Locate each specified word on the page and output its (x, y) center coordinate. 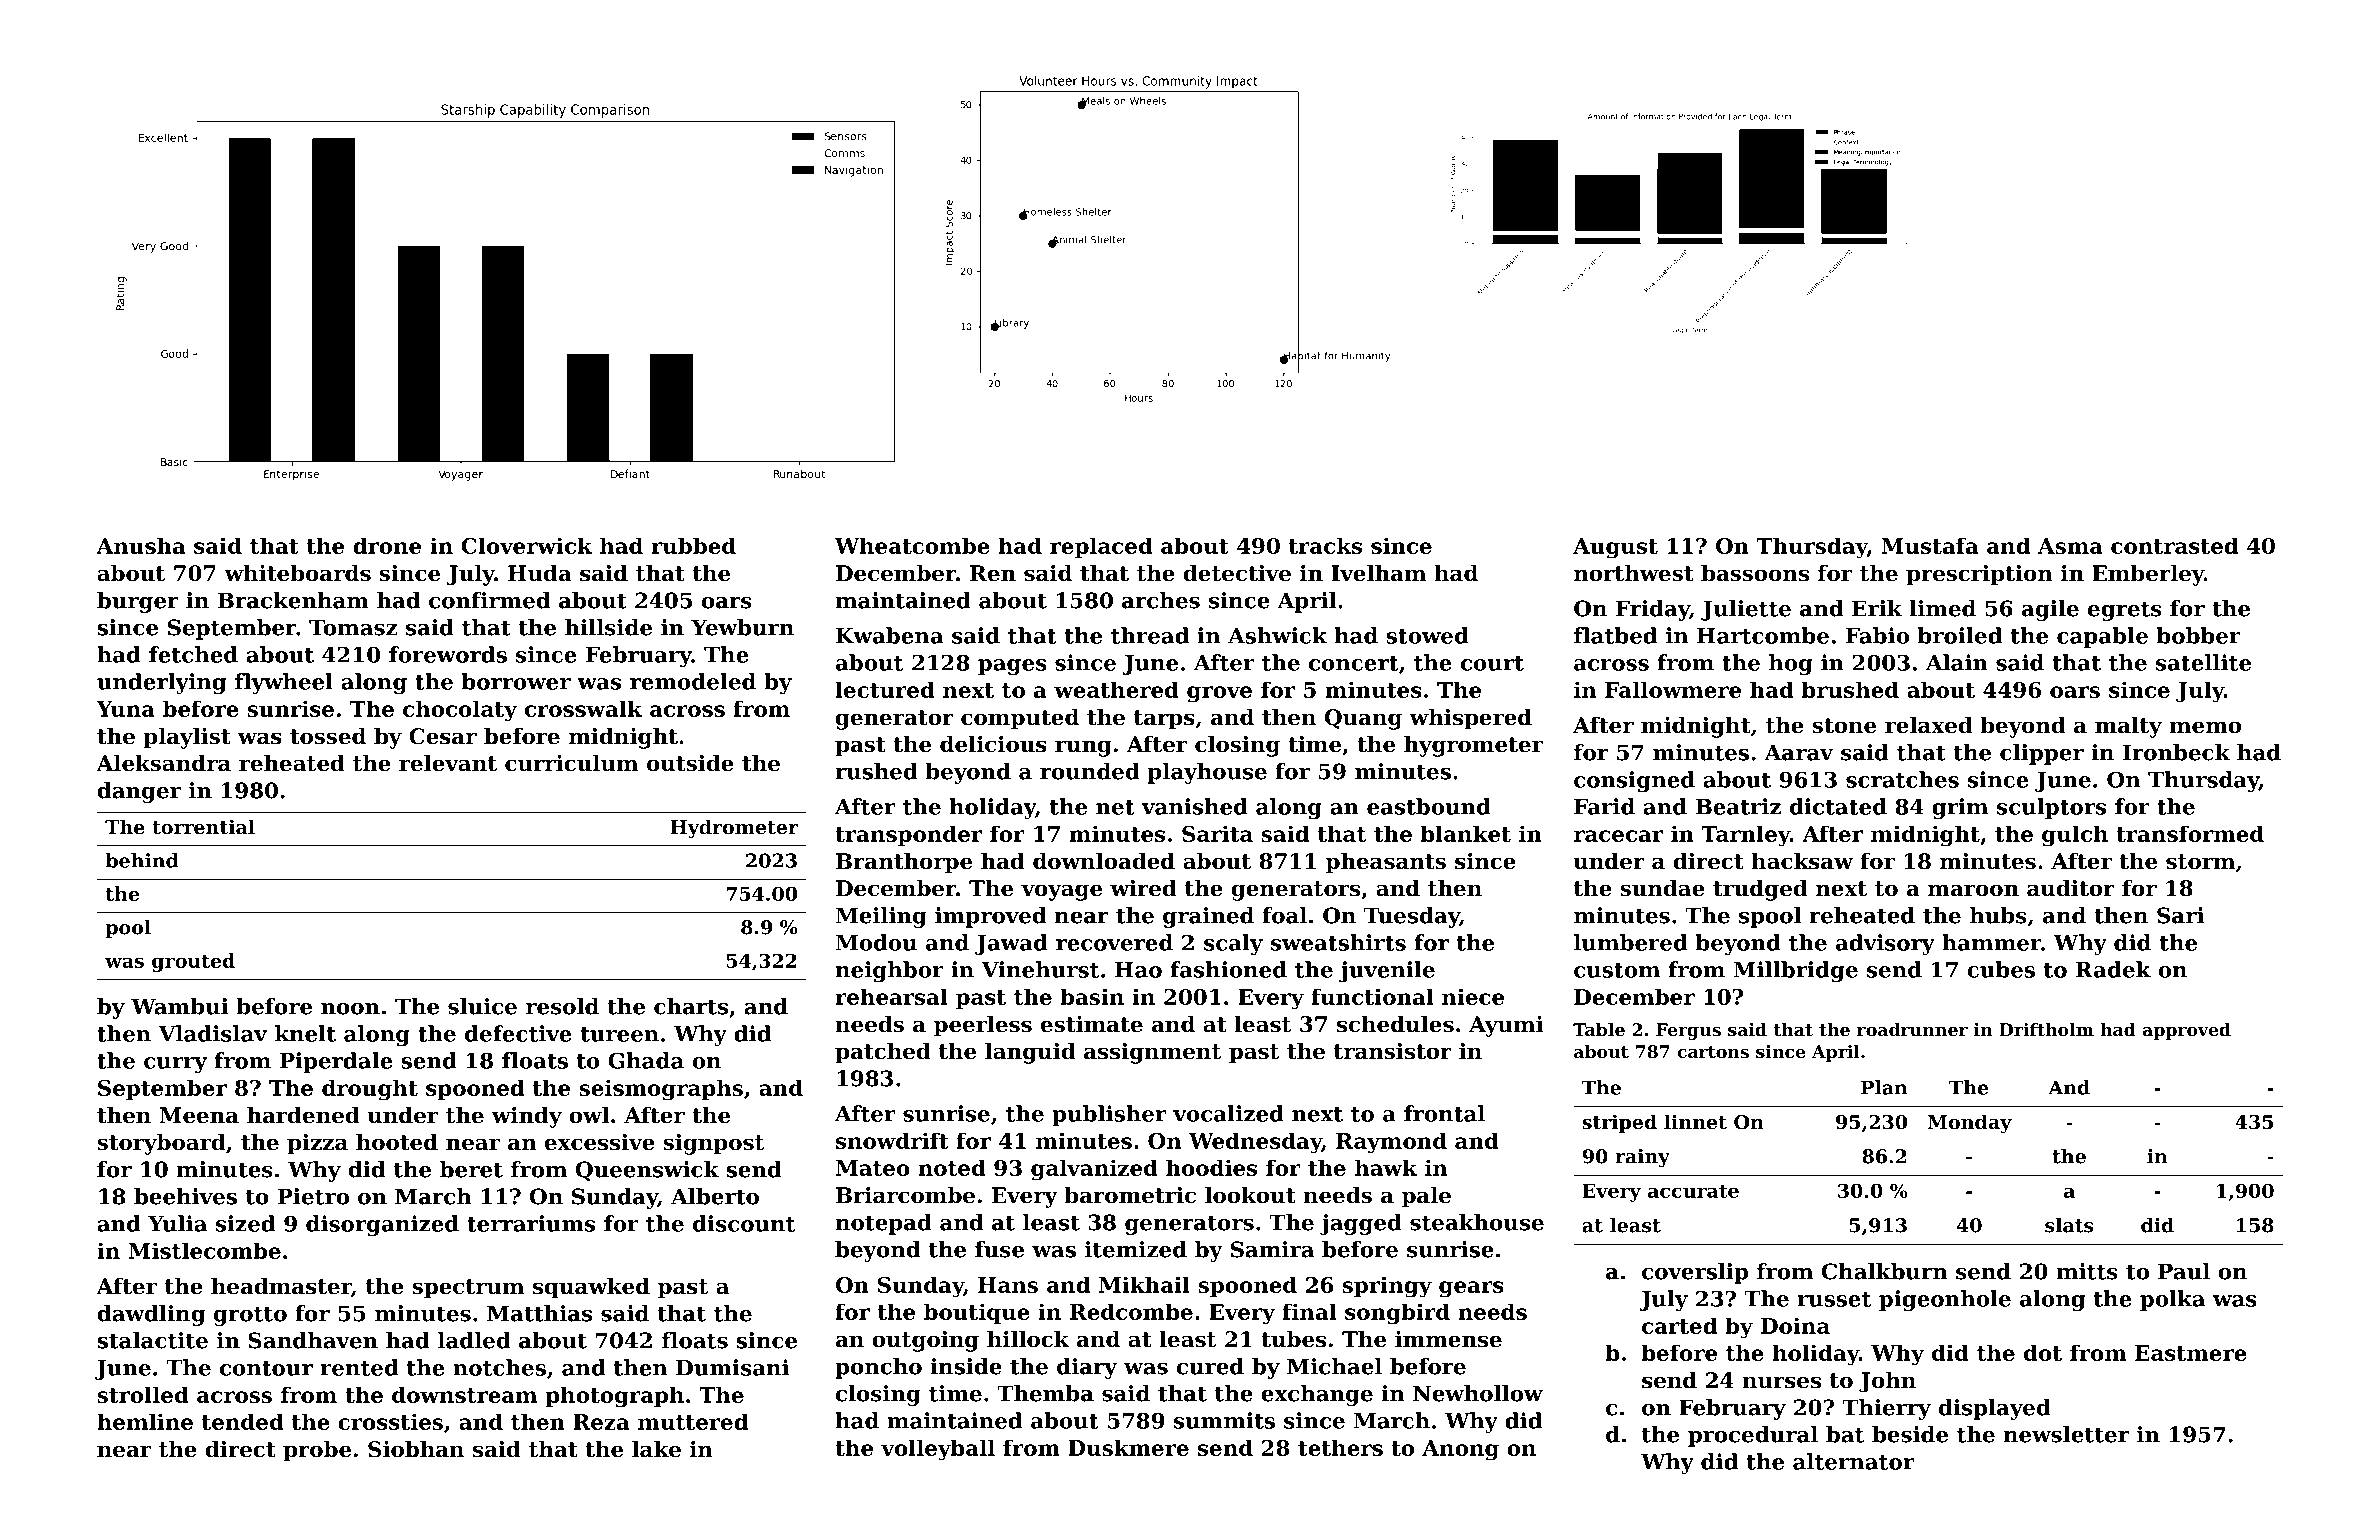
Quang (1363, 719)
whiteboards (297, 573)
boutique (977, 1313)
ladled (474, 1340)
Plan (1884, 1087)
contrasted (2174, 545)
